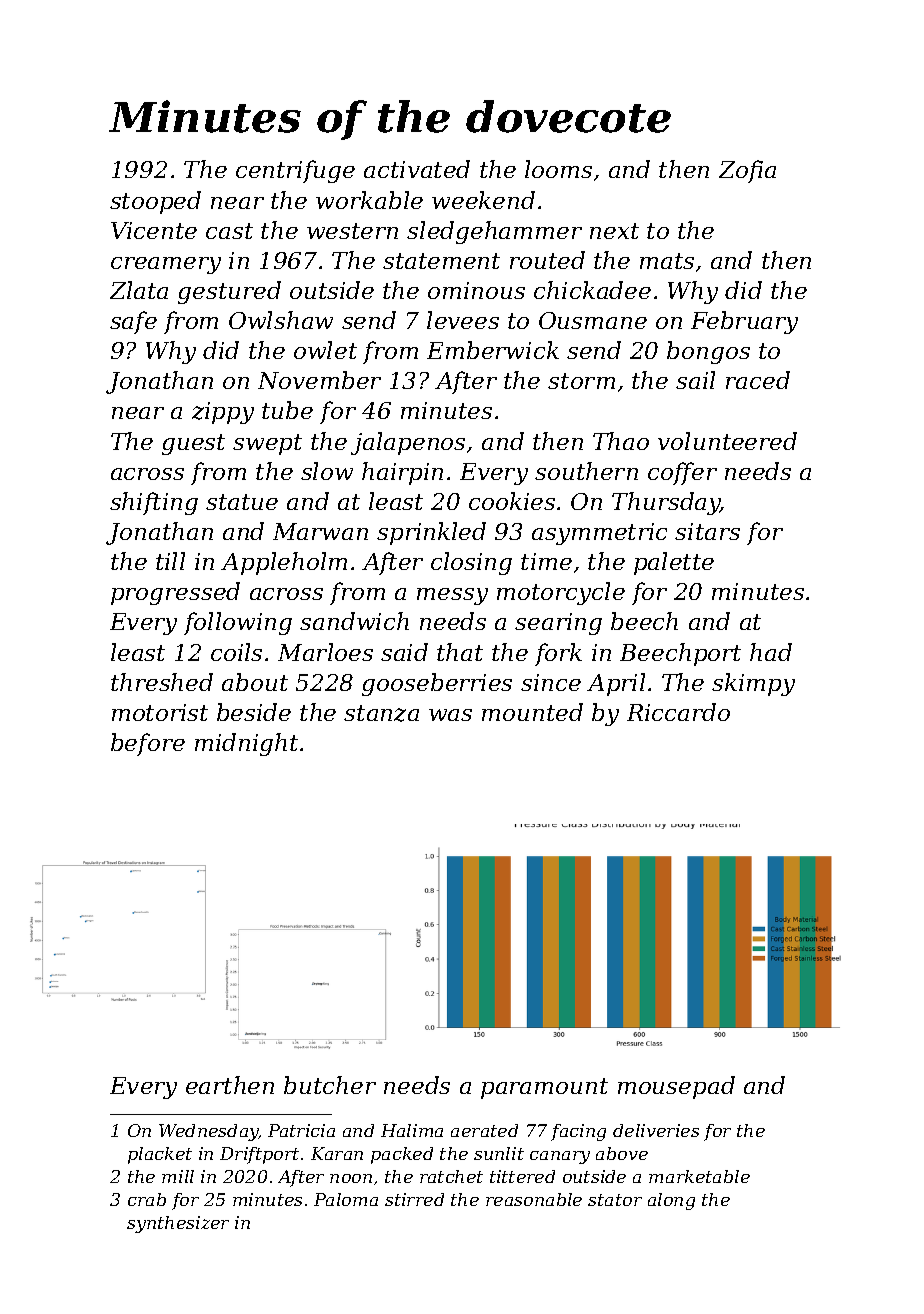 The width and height of the screenshot is (924, 1314). Describe the element at coordinates (162, 682) in the screenshot. I see `threshed` at that location.
